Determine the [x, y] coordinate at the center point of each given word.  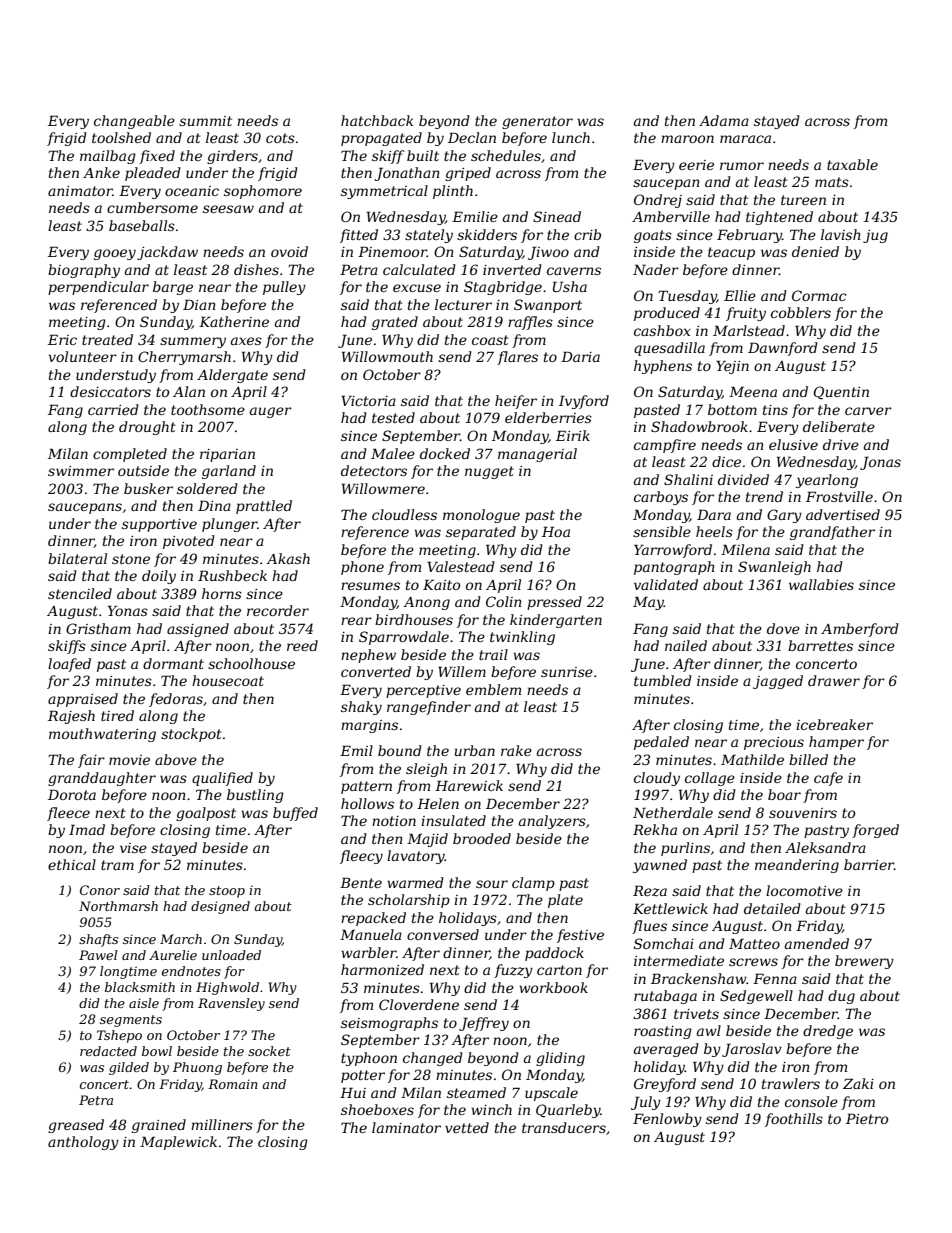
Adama [724, 120]
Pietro [867, 1118]
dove [783, 628]
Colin [504, 601]
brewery [864, 962]
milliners [222, 1124]
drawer [834, 680]
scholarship [409, 901]
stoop [227, 892]
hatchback [377, 120]
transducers [564, 1127]
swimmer [81, 471]
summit [205, 121]
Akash [288, 558]
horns [222, 593]
